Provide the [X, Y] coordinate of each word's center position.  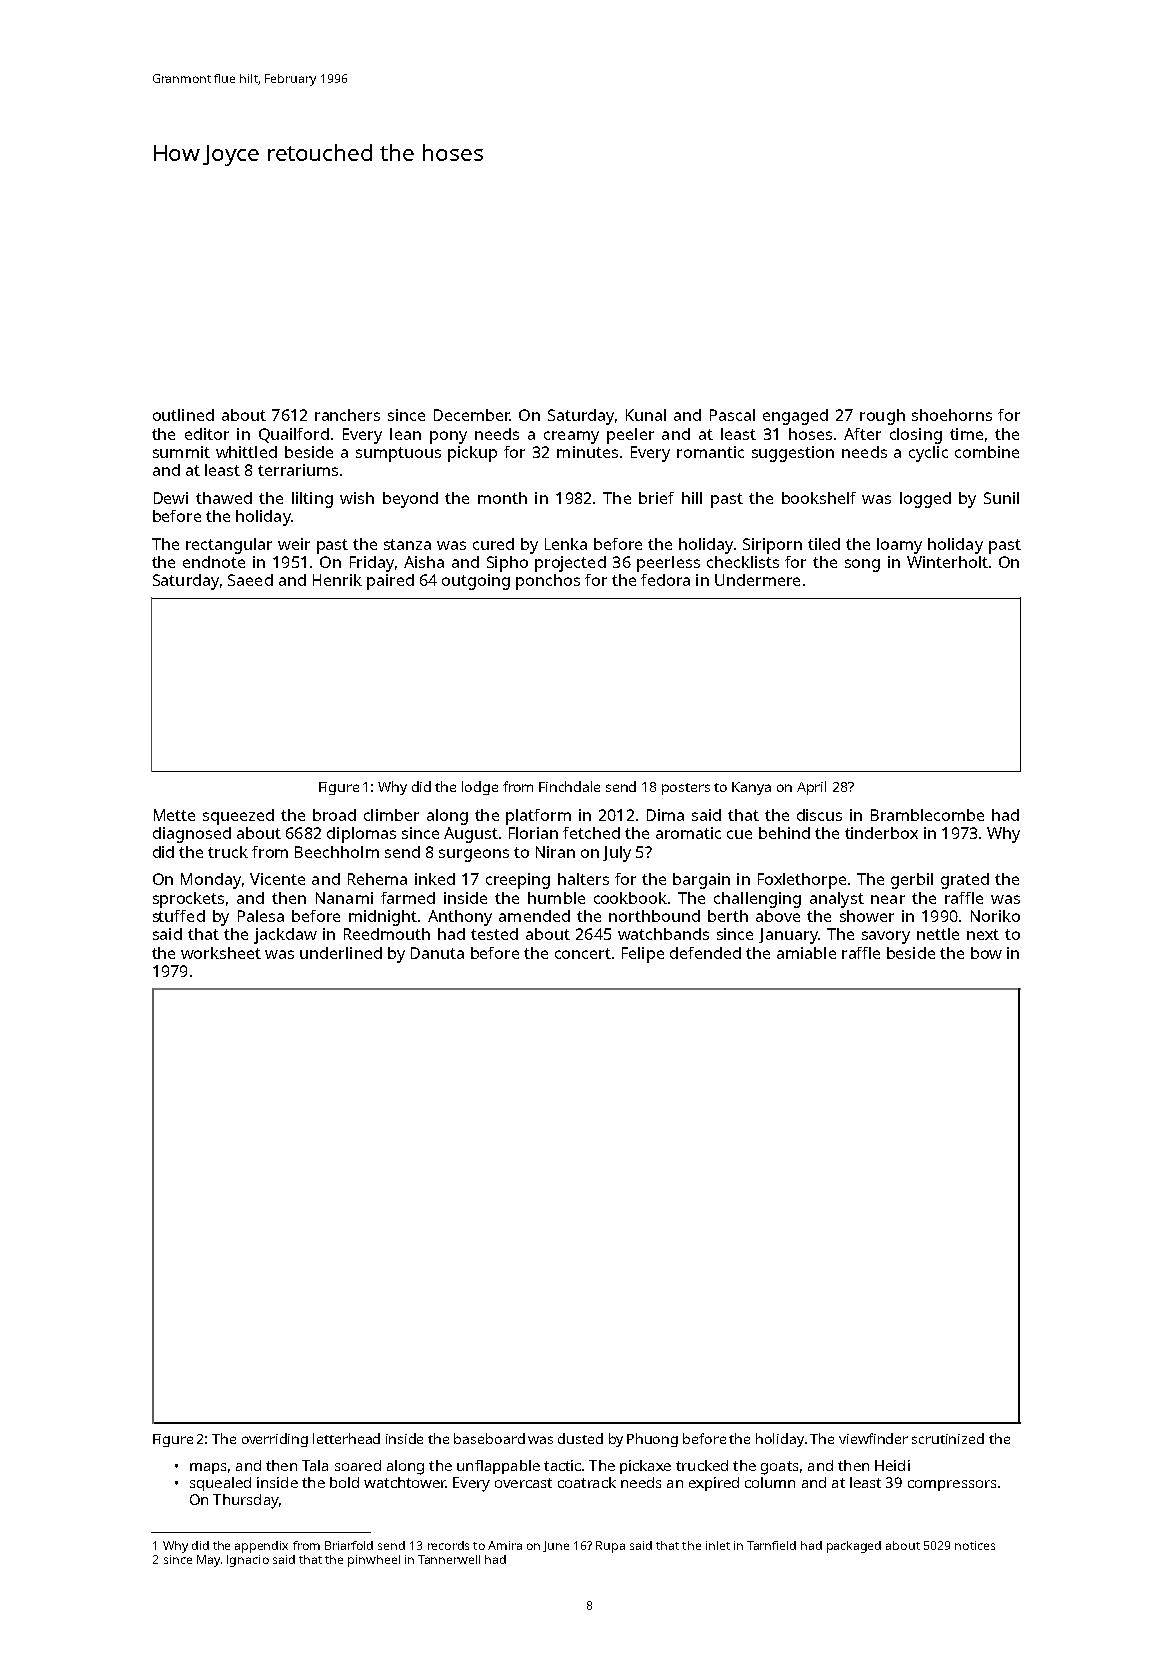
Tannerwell [449, 1559]
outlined [183, 415]
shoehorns [952, 415]
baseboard [489, 1438]
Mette [174, 815]
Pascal [732, 415]
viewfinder [873, 1438]
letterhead [346, 1438]
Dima [665, 815]
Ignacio [248, 1561]
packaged [854, 1547]
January [788, 936]
